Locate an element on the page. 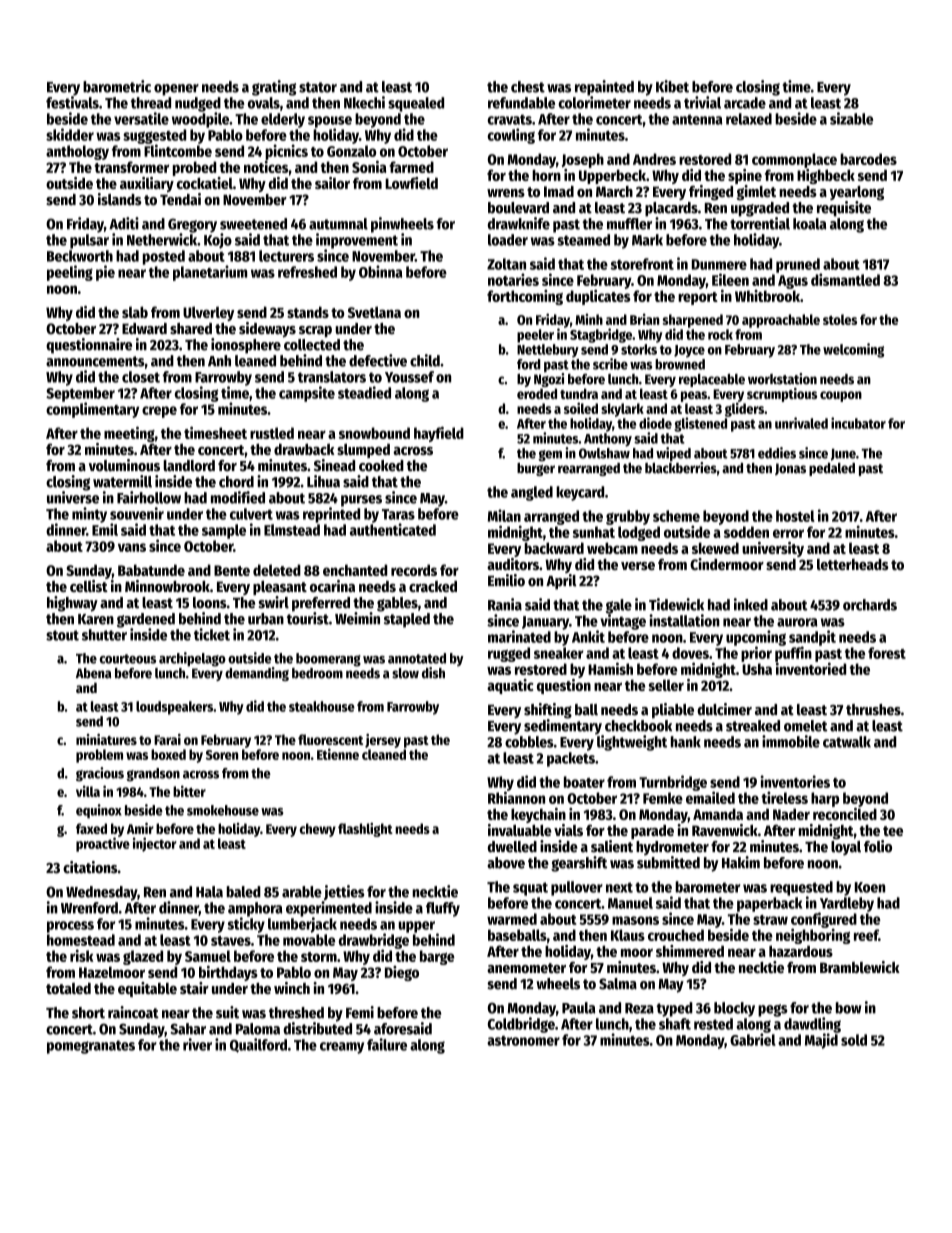 This image has width=952, height=1233. Rhiannon is located at coordinates (516, 797).
